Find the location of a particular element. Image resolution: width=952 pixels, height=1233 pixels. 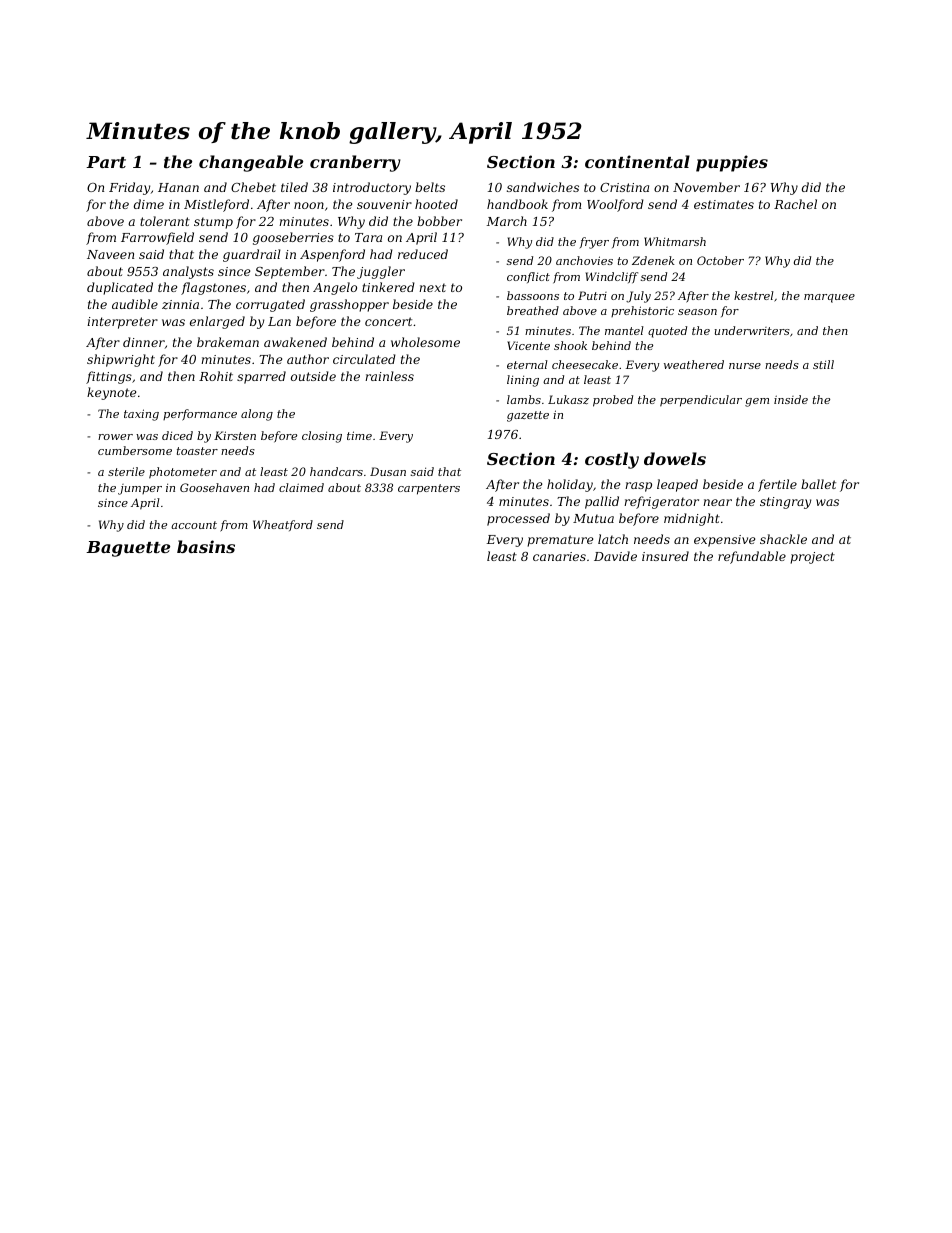

processed is located at coordinates (518, 519).
